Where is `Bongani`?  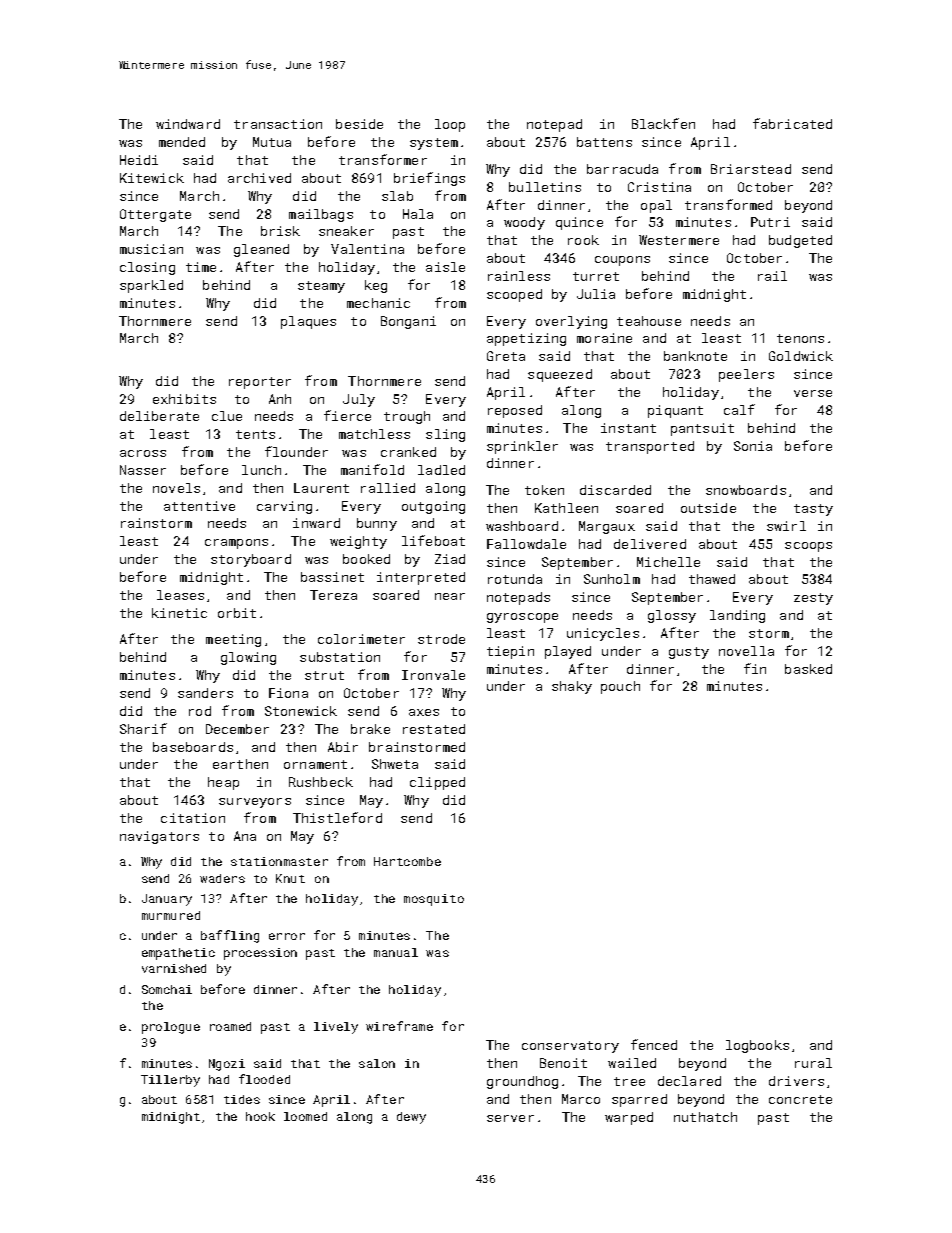 Bongani is located at coordinates (408, 322).
